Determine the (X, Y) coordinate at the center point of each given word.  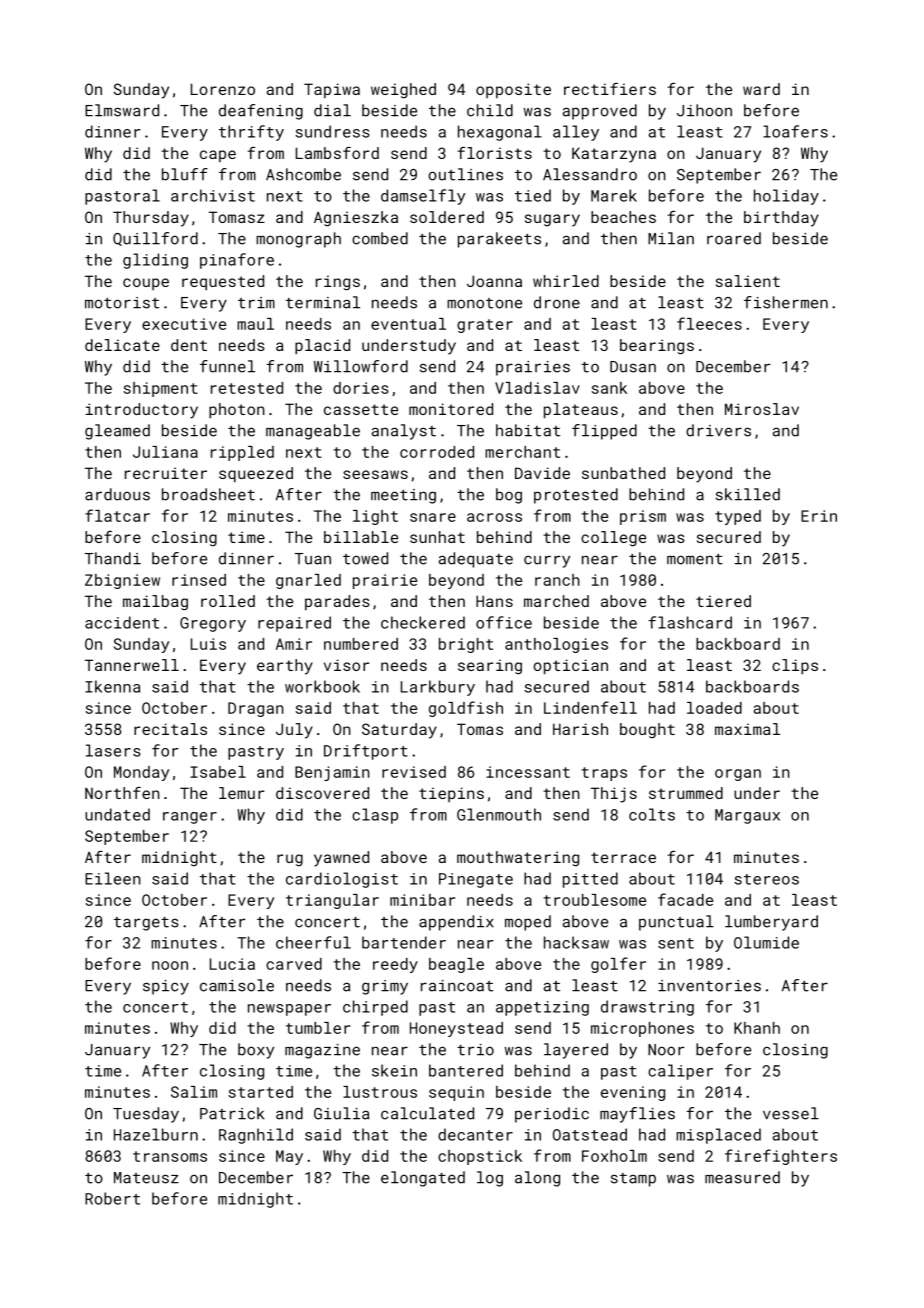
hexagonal (500, 133)
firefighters (781, 1157)
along (537, 1179)
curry (547, 561)
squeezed (256, 474)
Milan (671, 238)
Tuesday (146, 1115)
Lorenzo (223, 89)
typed (738, 517)
